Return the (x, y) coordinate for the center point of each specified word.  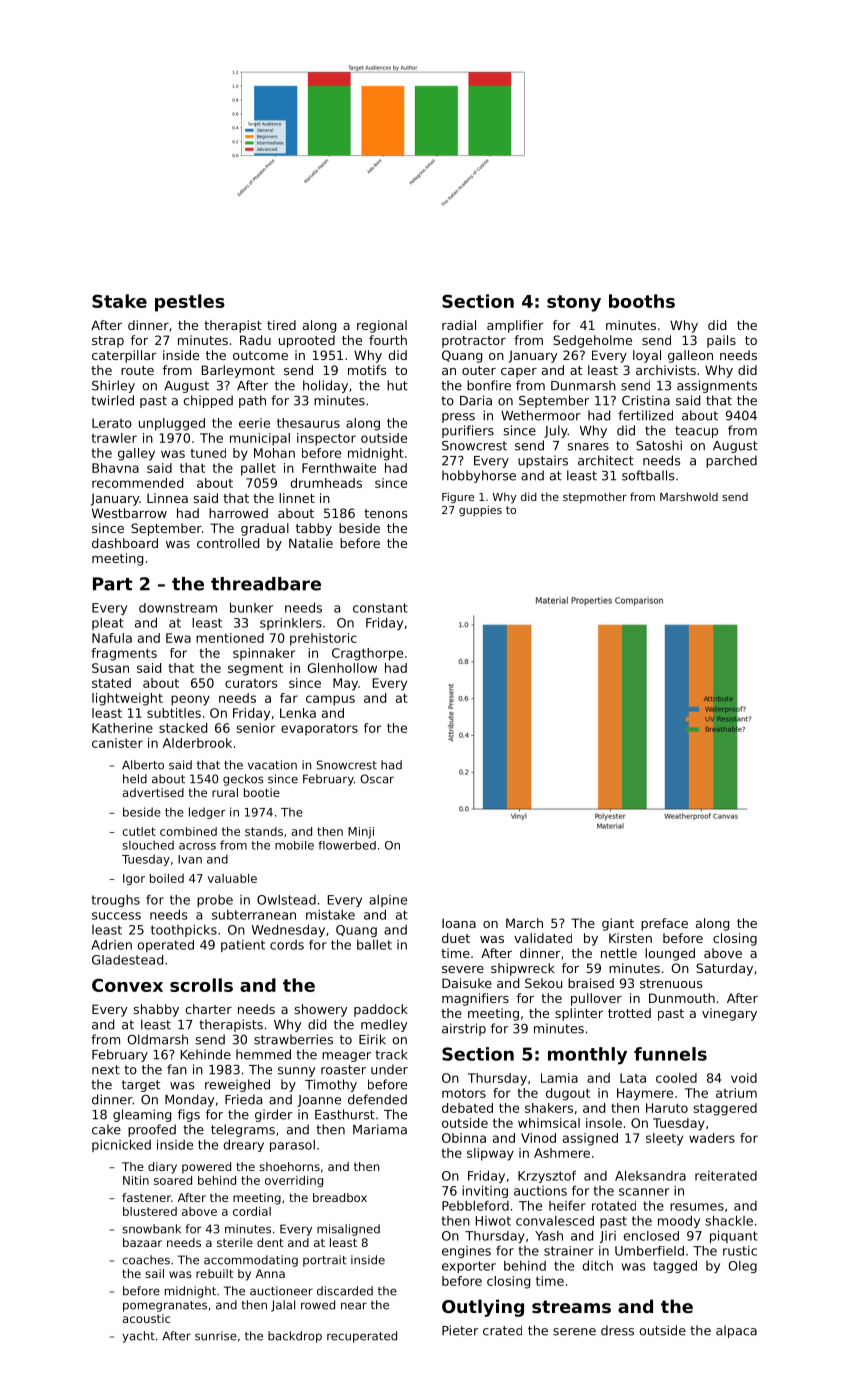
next (106, 1070)
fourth (388, 340)
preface (664, 924)
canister (117, 743)
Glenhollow (342, 668)
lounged (670, 954)
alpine (388, 901)
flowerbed (347, 845)
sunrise (216, 1336)
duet (456, 938)
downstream (178, 608)
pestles (190, 303)
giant (618, 924)
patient (243, 946)
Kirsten (630, 938)
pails (721, 341)
